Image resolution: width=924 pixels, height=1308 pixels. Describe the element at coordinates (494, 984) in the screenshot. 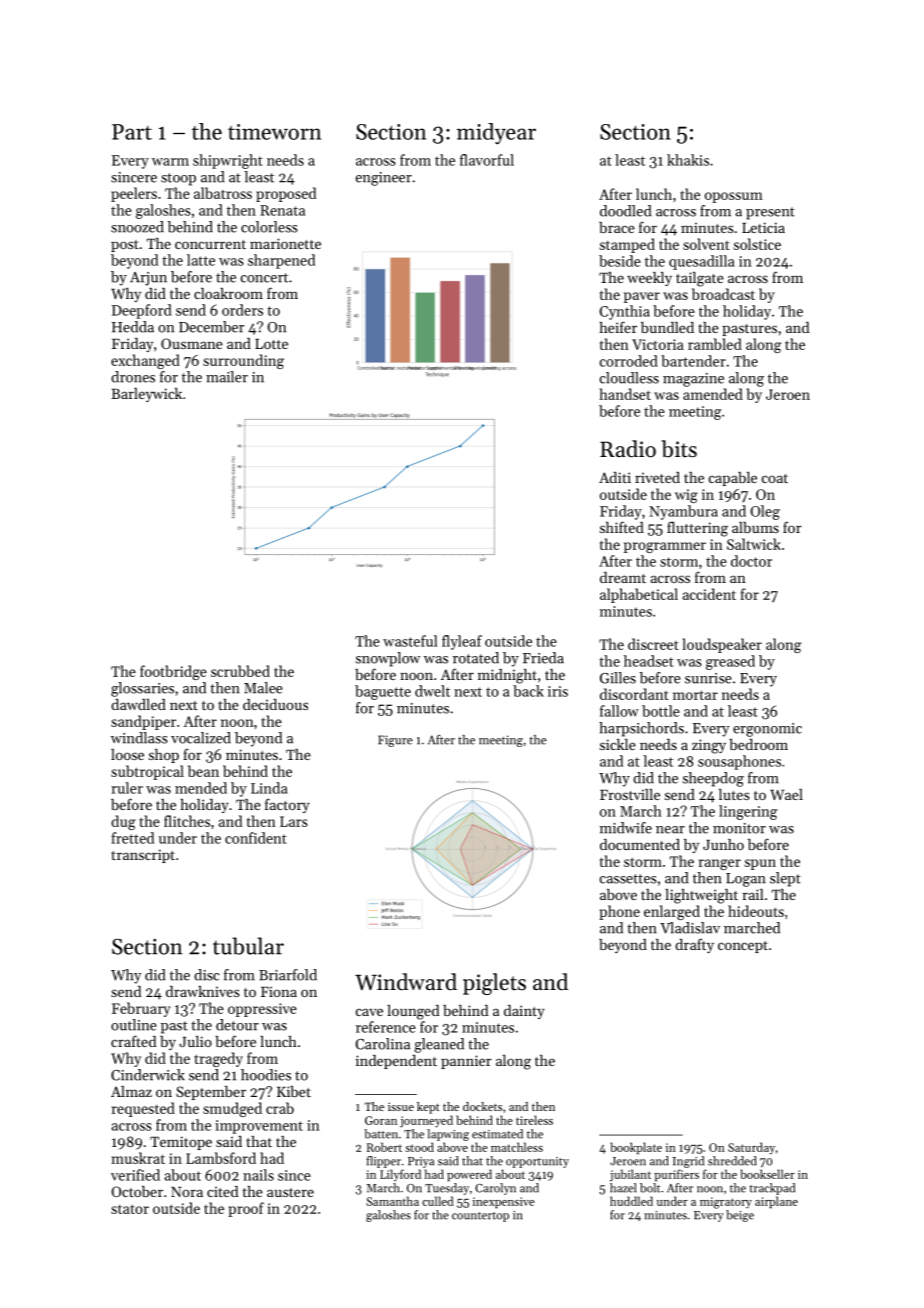

I see `piglets` at that location.
